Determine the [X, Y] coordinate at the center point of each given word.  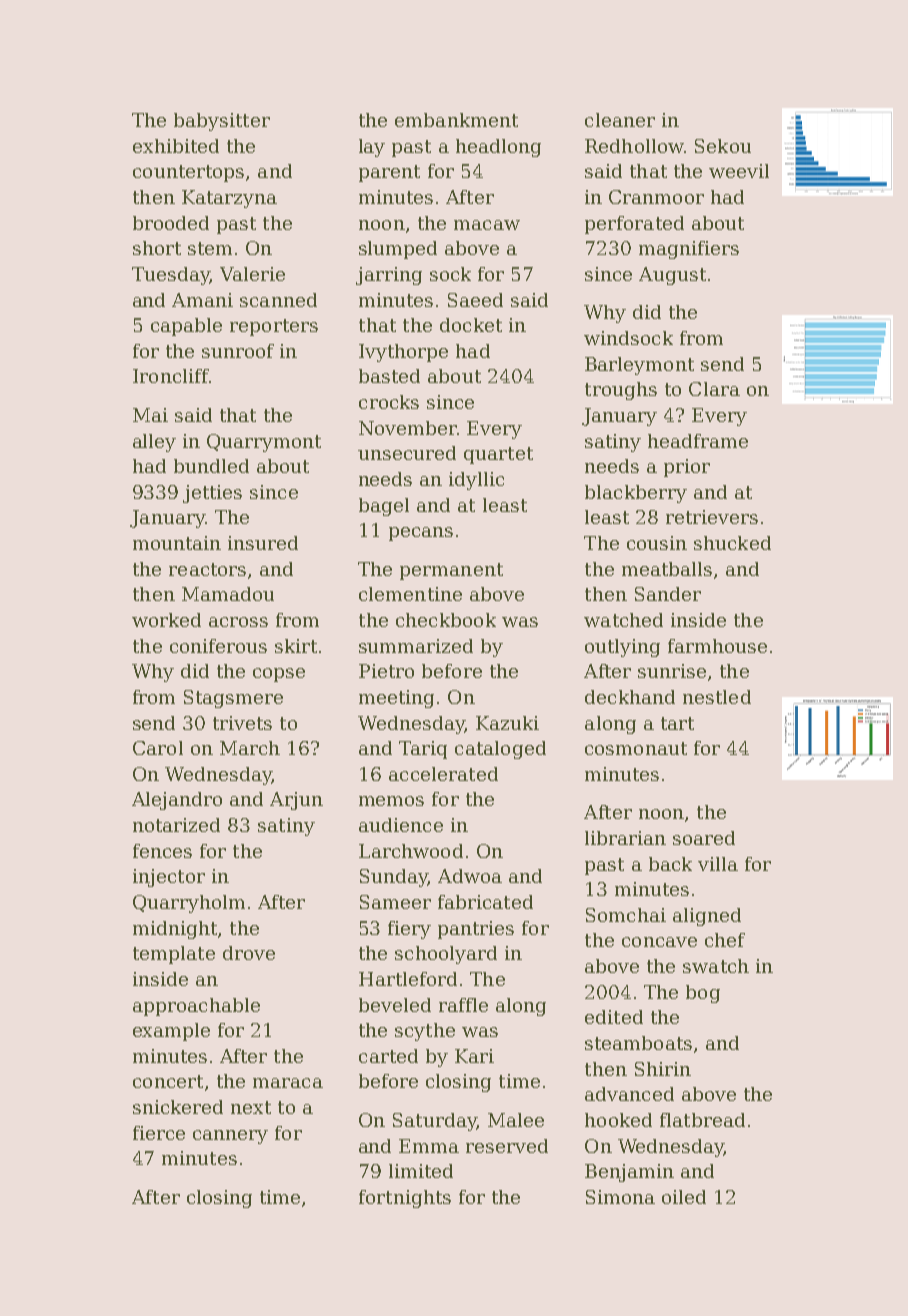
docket [471, 325]
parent [389, 173]
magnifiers [689, 250]
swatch [716, 966]
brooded [171, 223]
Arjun [296, 801]
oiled [684, 1197]
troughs [621, 391]
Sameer [395, 902]
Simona [620, 1197]
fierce [159, 1133]
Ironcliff [171, 376]
